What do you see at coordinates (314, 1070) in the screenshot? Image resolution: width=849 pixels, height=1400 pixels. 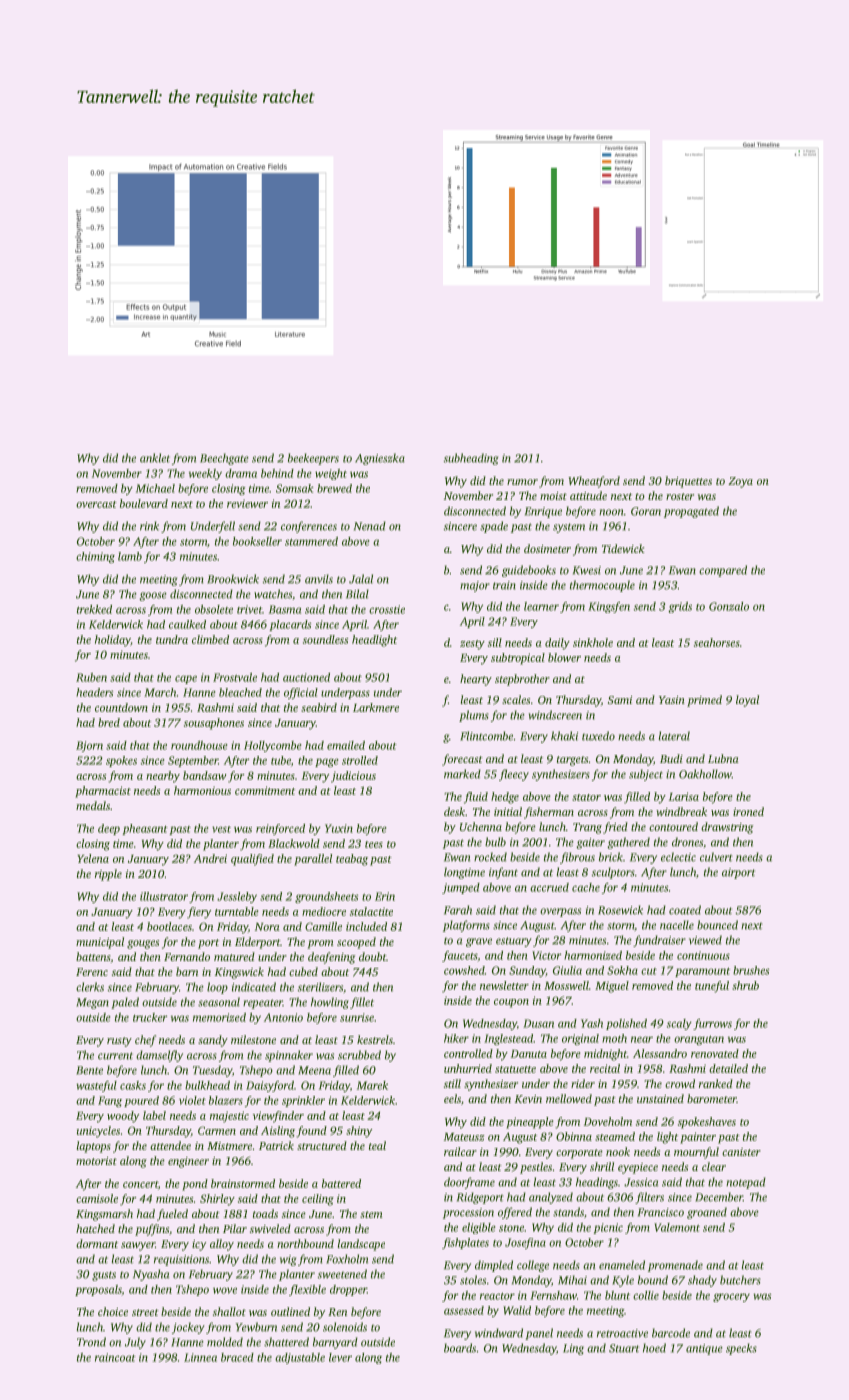 I see `Meena` at bounding box center [314, 1070].
